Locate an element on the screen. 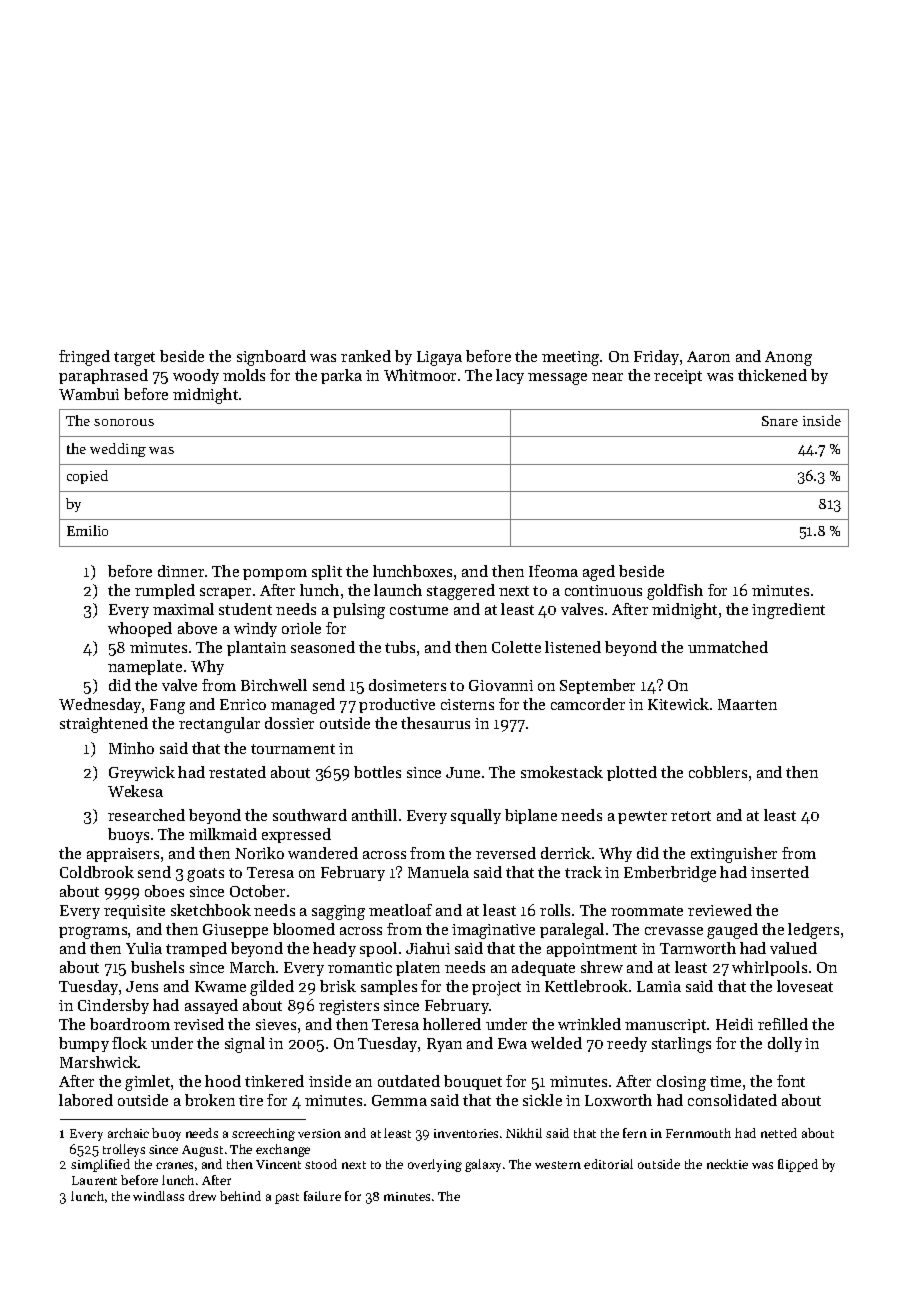  refilled is located at coordinates (783, 1024).
